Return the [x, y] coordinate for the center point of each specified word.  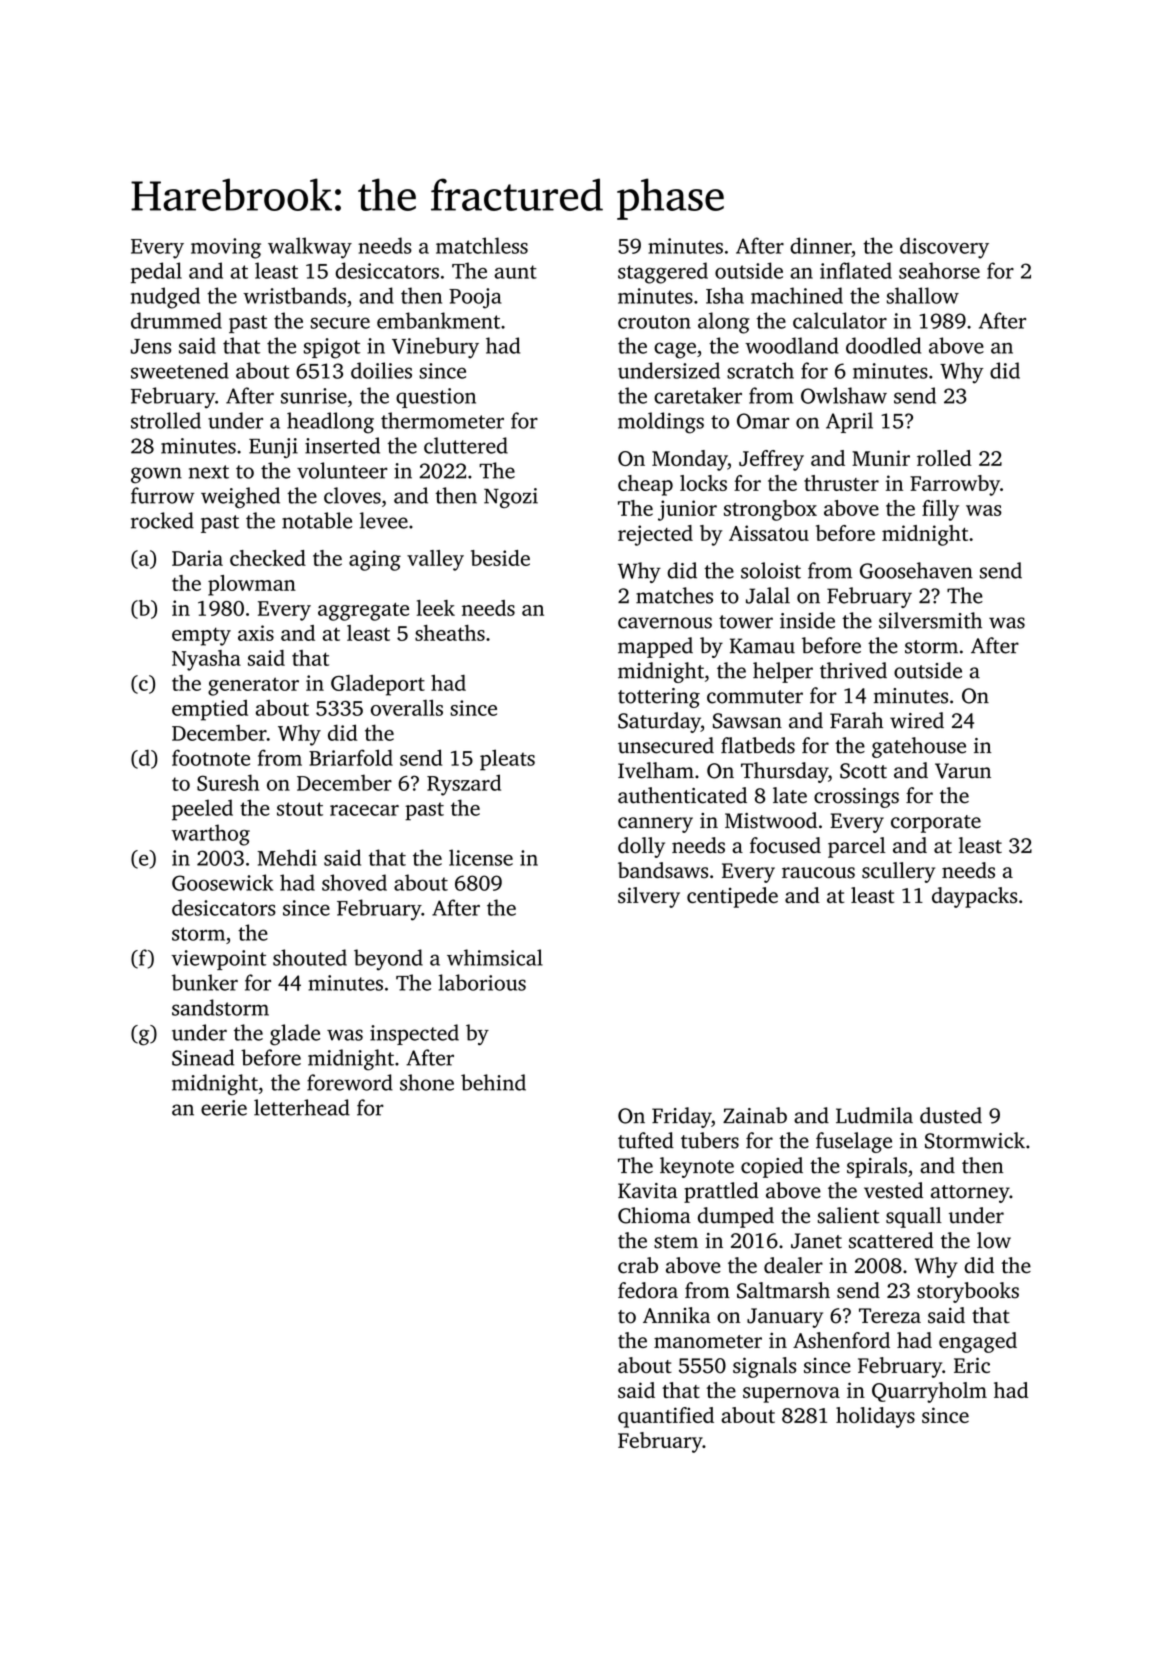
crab [638, 1265]
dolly [641, 847]
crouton [654, 322]
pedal [156, 272]
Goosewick [222, 882]
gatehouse [919, 747]
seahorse [939, 270]
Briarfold [351, 757]
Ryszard [464, 785]
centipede [732, 897]
